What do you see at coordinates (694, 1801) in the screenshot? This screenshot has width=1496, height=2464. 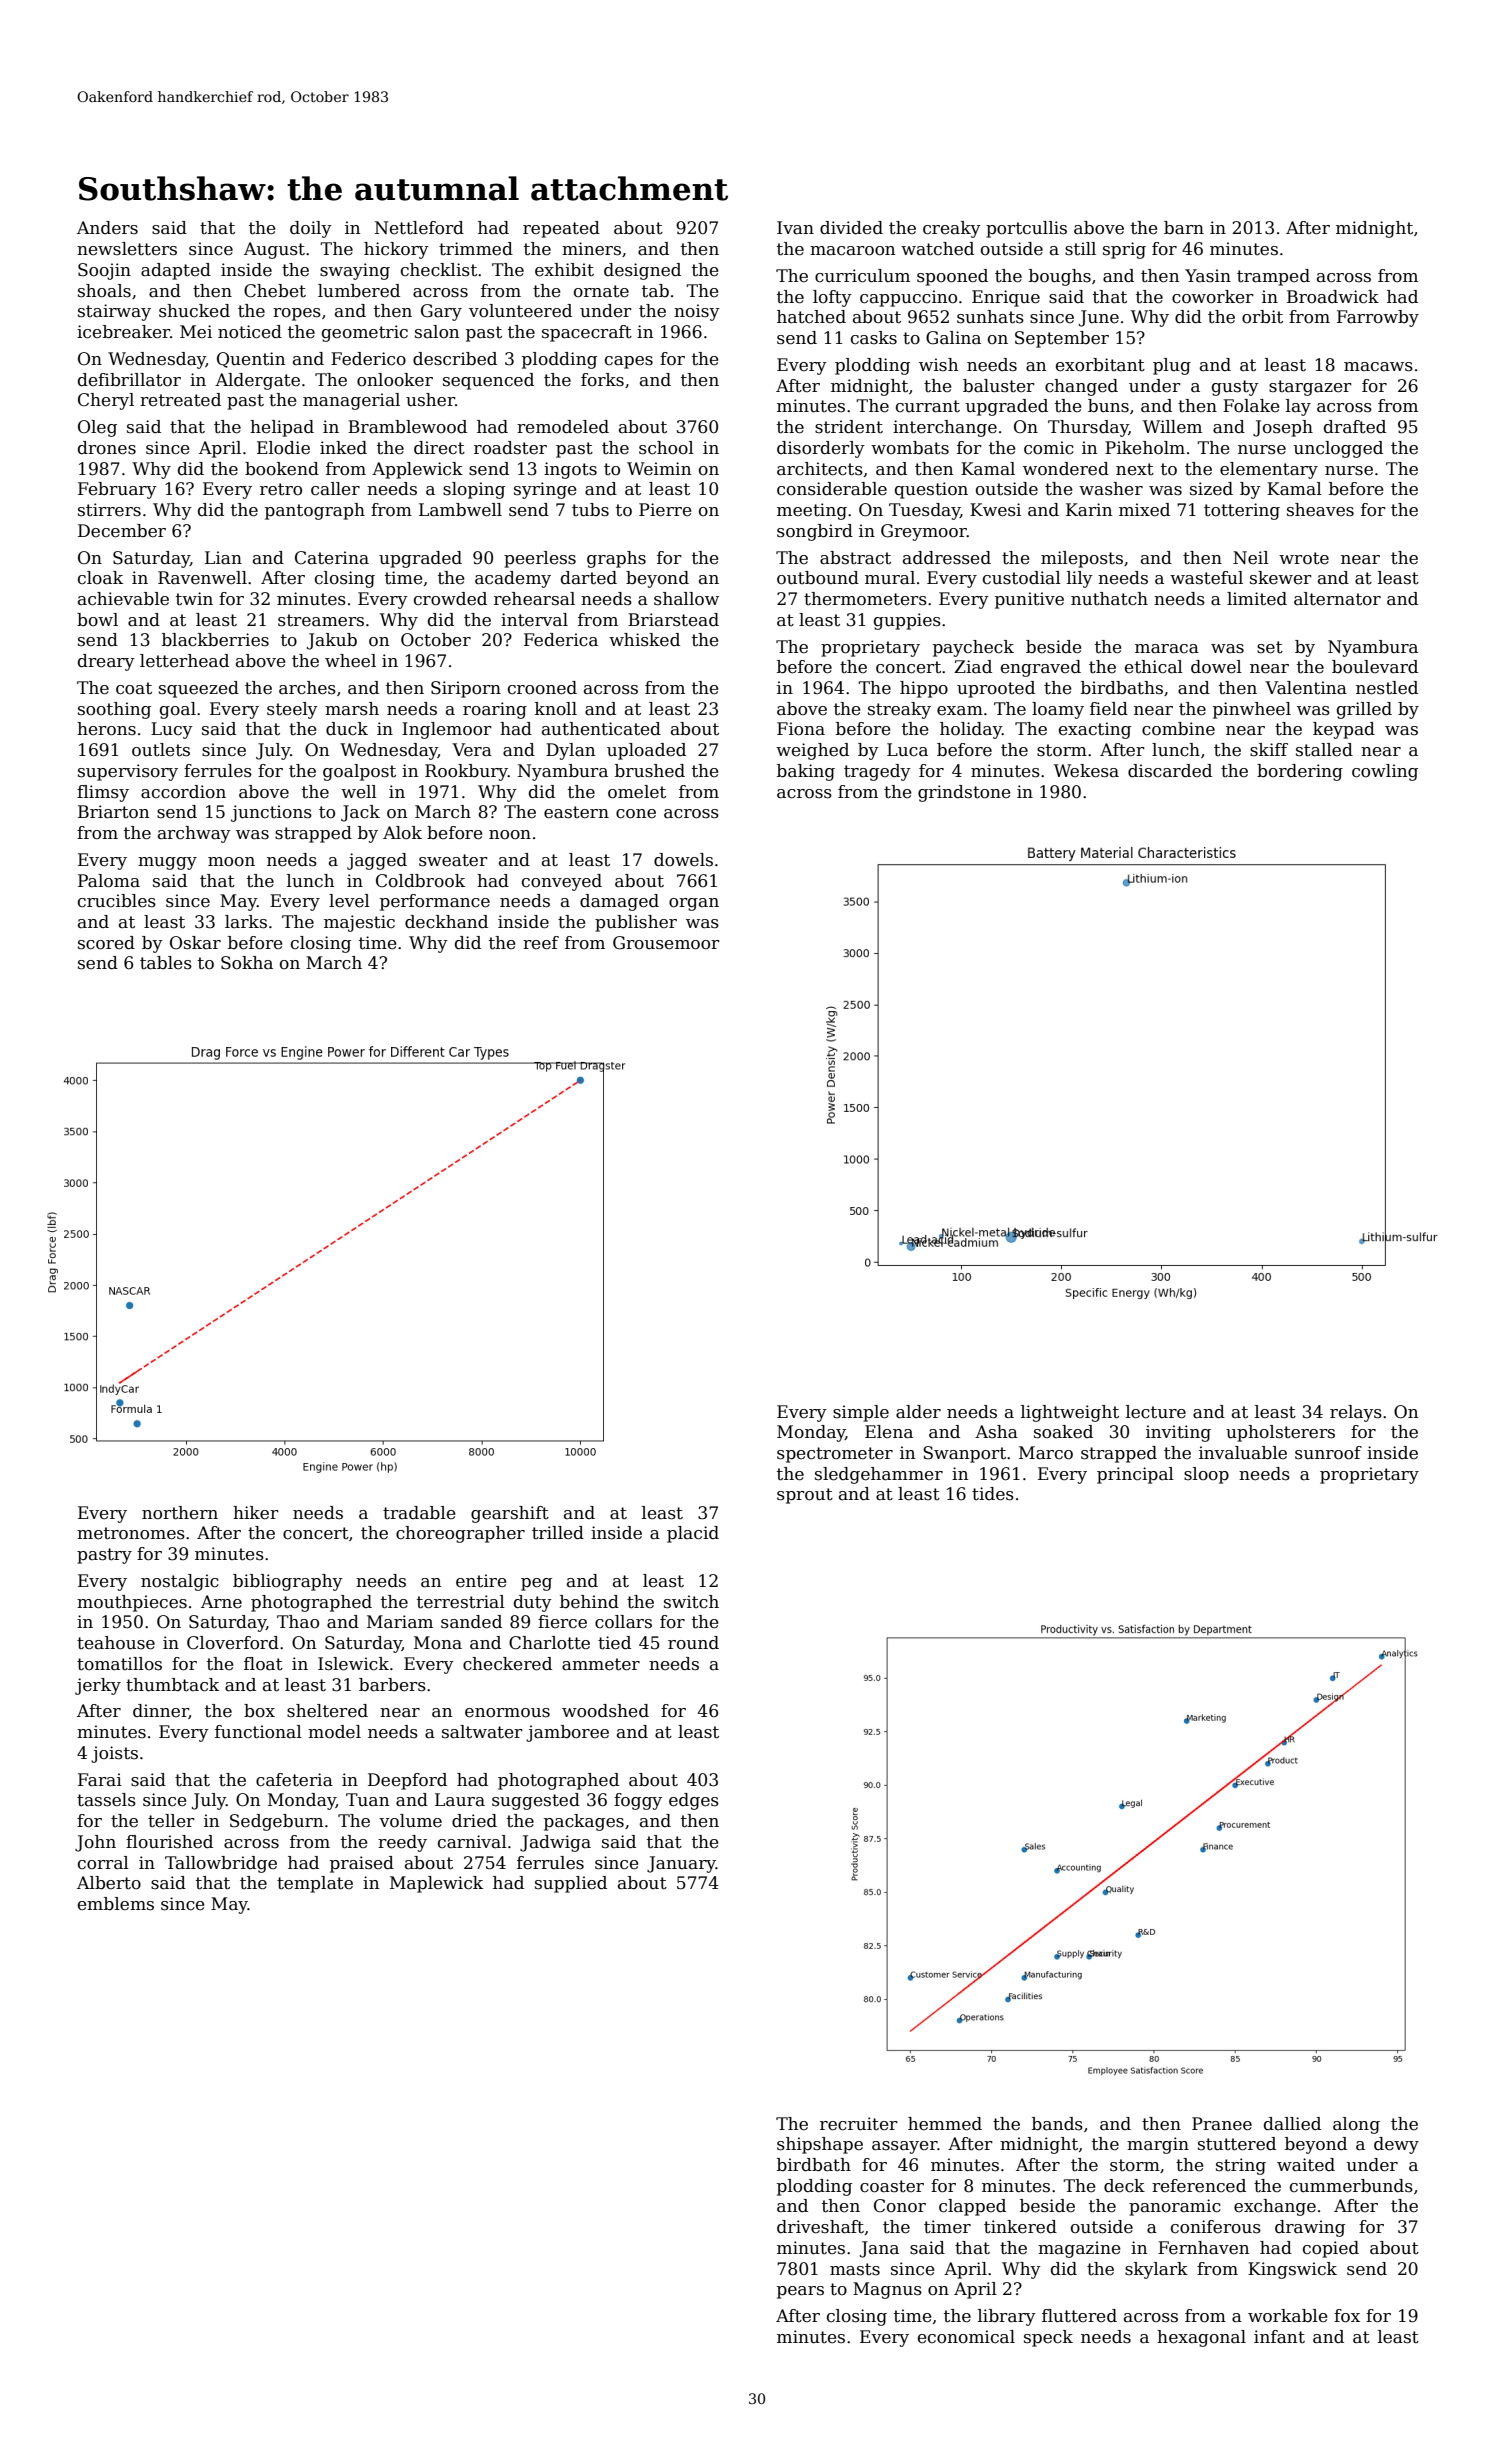 I see `edges` at bounding box center [694, 1801].
